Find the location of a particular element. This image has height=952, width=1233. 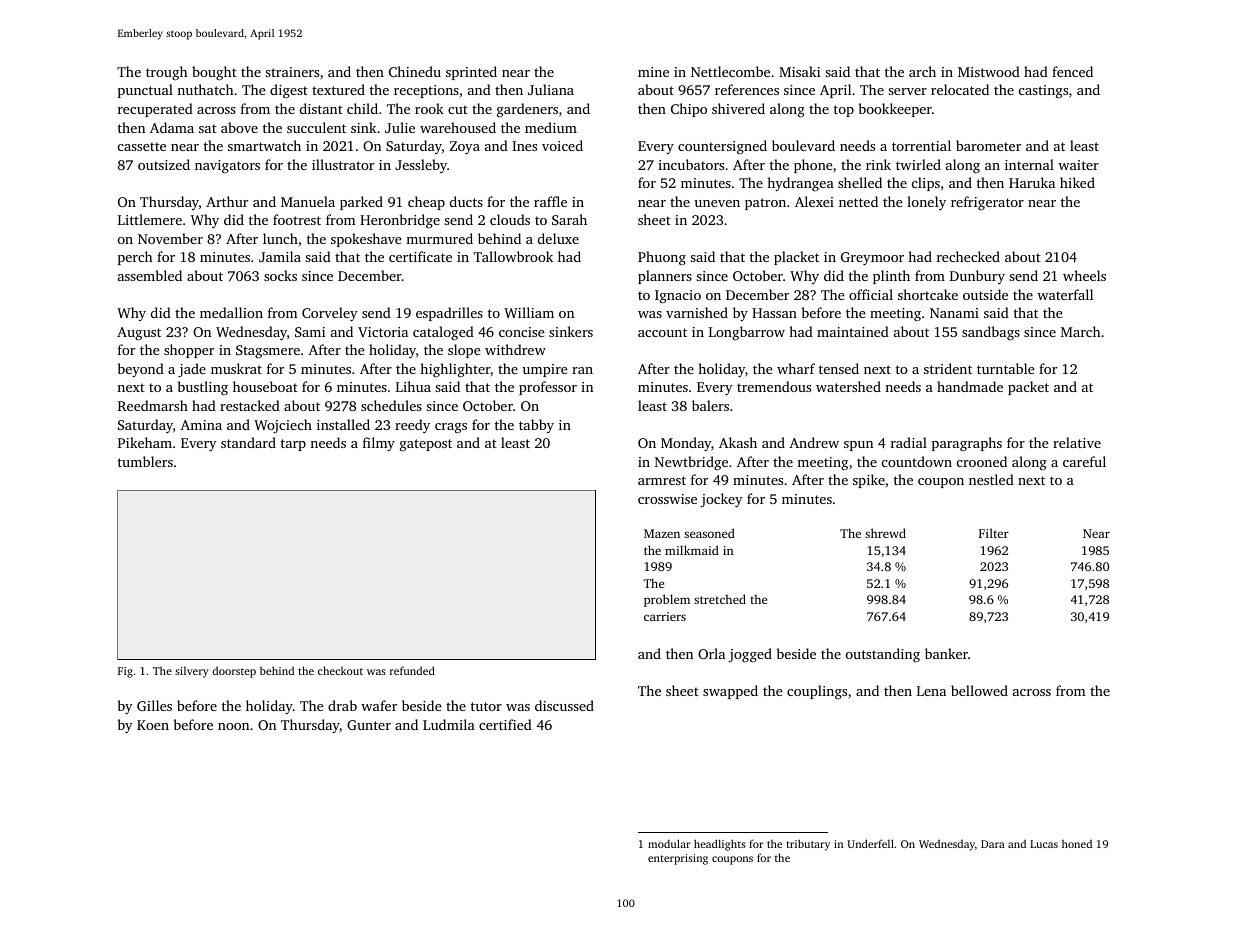

Lihua is located at coordinates (413, 386).
